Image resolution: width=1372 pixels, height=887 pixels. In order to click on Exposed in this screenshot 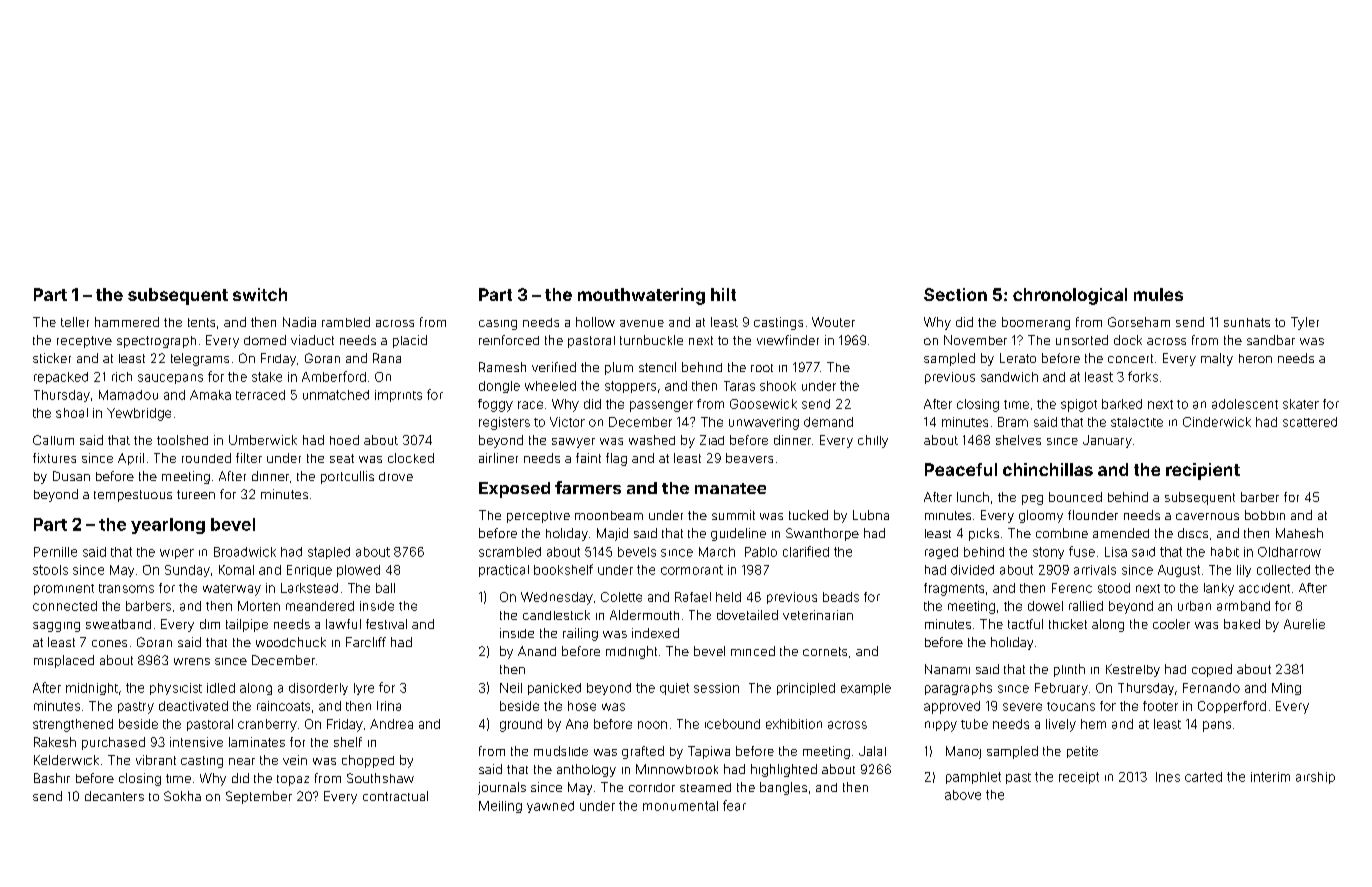, I will do `click(514, 490)`.
